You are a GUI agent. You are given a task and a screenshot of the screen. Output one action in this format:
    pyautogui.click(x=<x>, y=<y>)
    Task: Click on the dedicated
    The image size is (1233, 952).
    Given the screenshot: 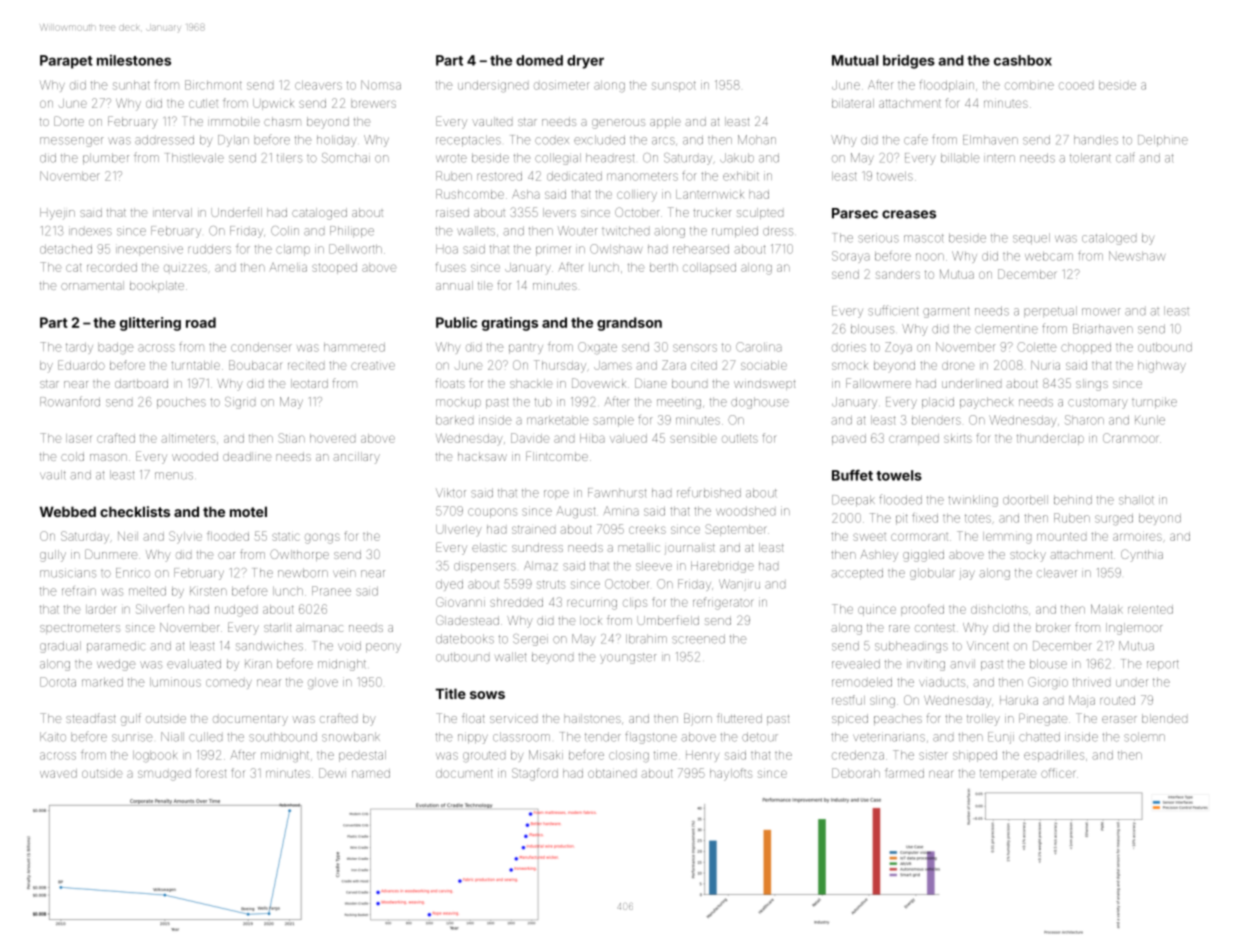 What is the action you would take?
    pyautogui.click(x=574, y=176)
